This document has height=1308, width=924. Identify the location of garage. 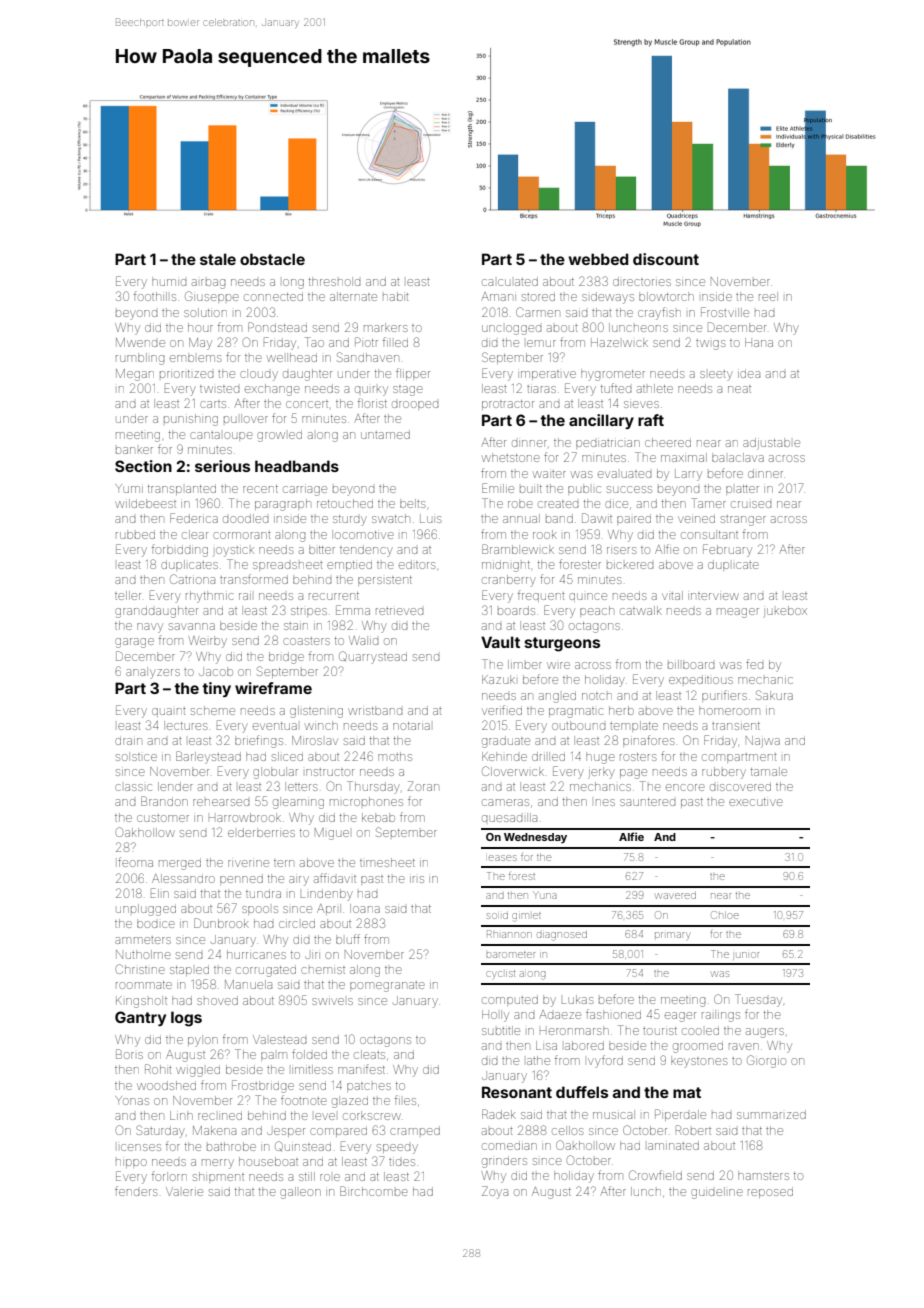
(134, 643).
